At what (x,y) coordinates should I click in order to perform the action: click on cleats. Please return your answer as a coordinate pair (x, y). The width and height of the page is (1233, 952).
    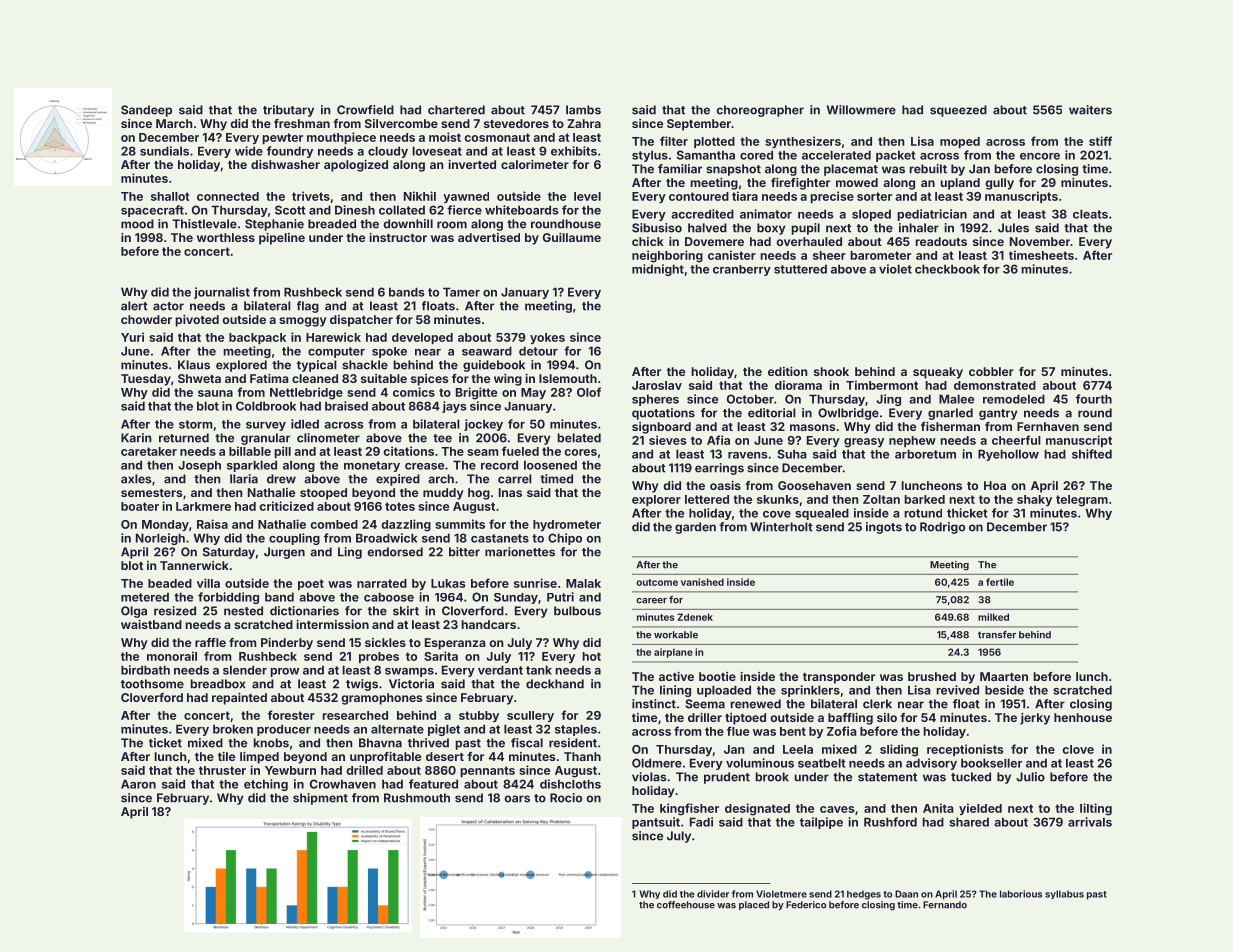
    Looking at the image, I should click on (1090, 214).
